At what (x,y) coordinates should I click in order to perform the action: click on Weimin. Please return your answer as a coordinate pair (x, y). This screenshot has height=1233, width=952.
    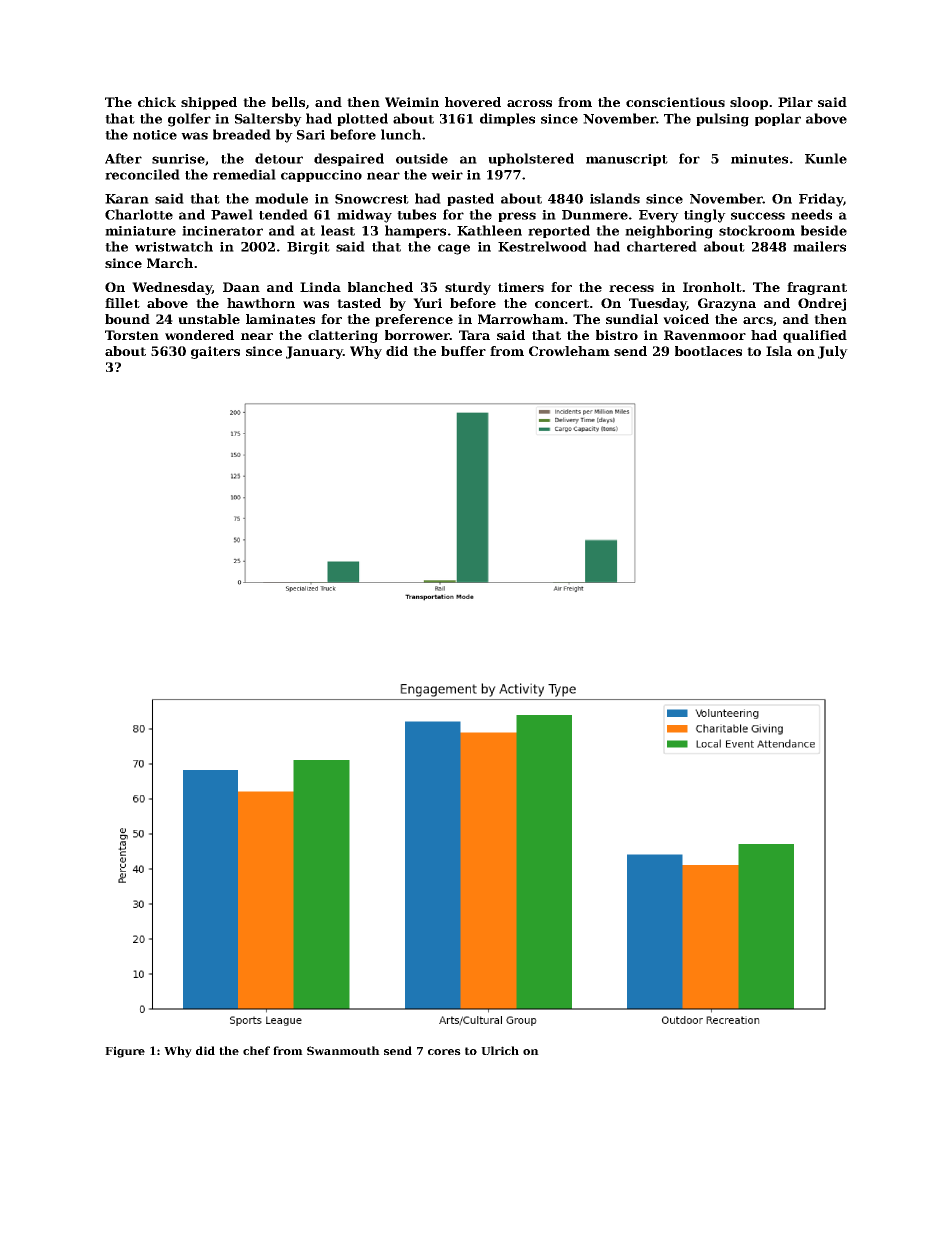
    Looking at the image, I should click on (412, 102).
